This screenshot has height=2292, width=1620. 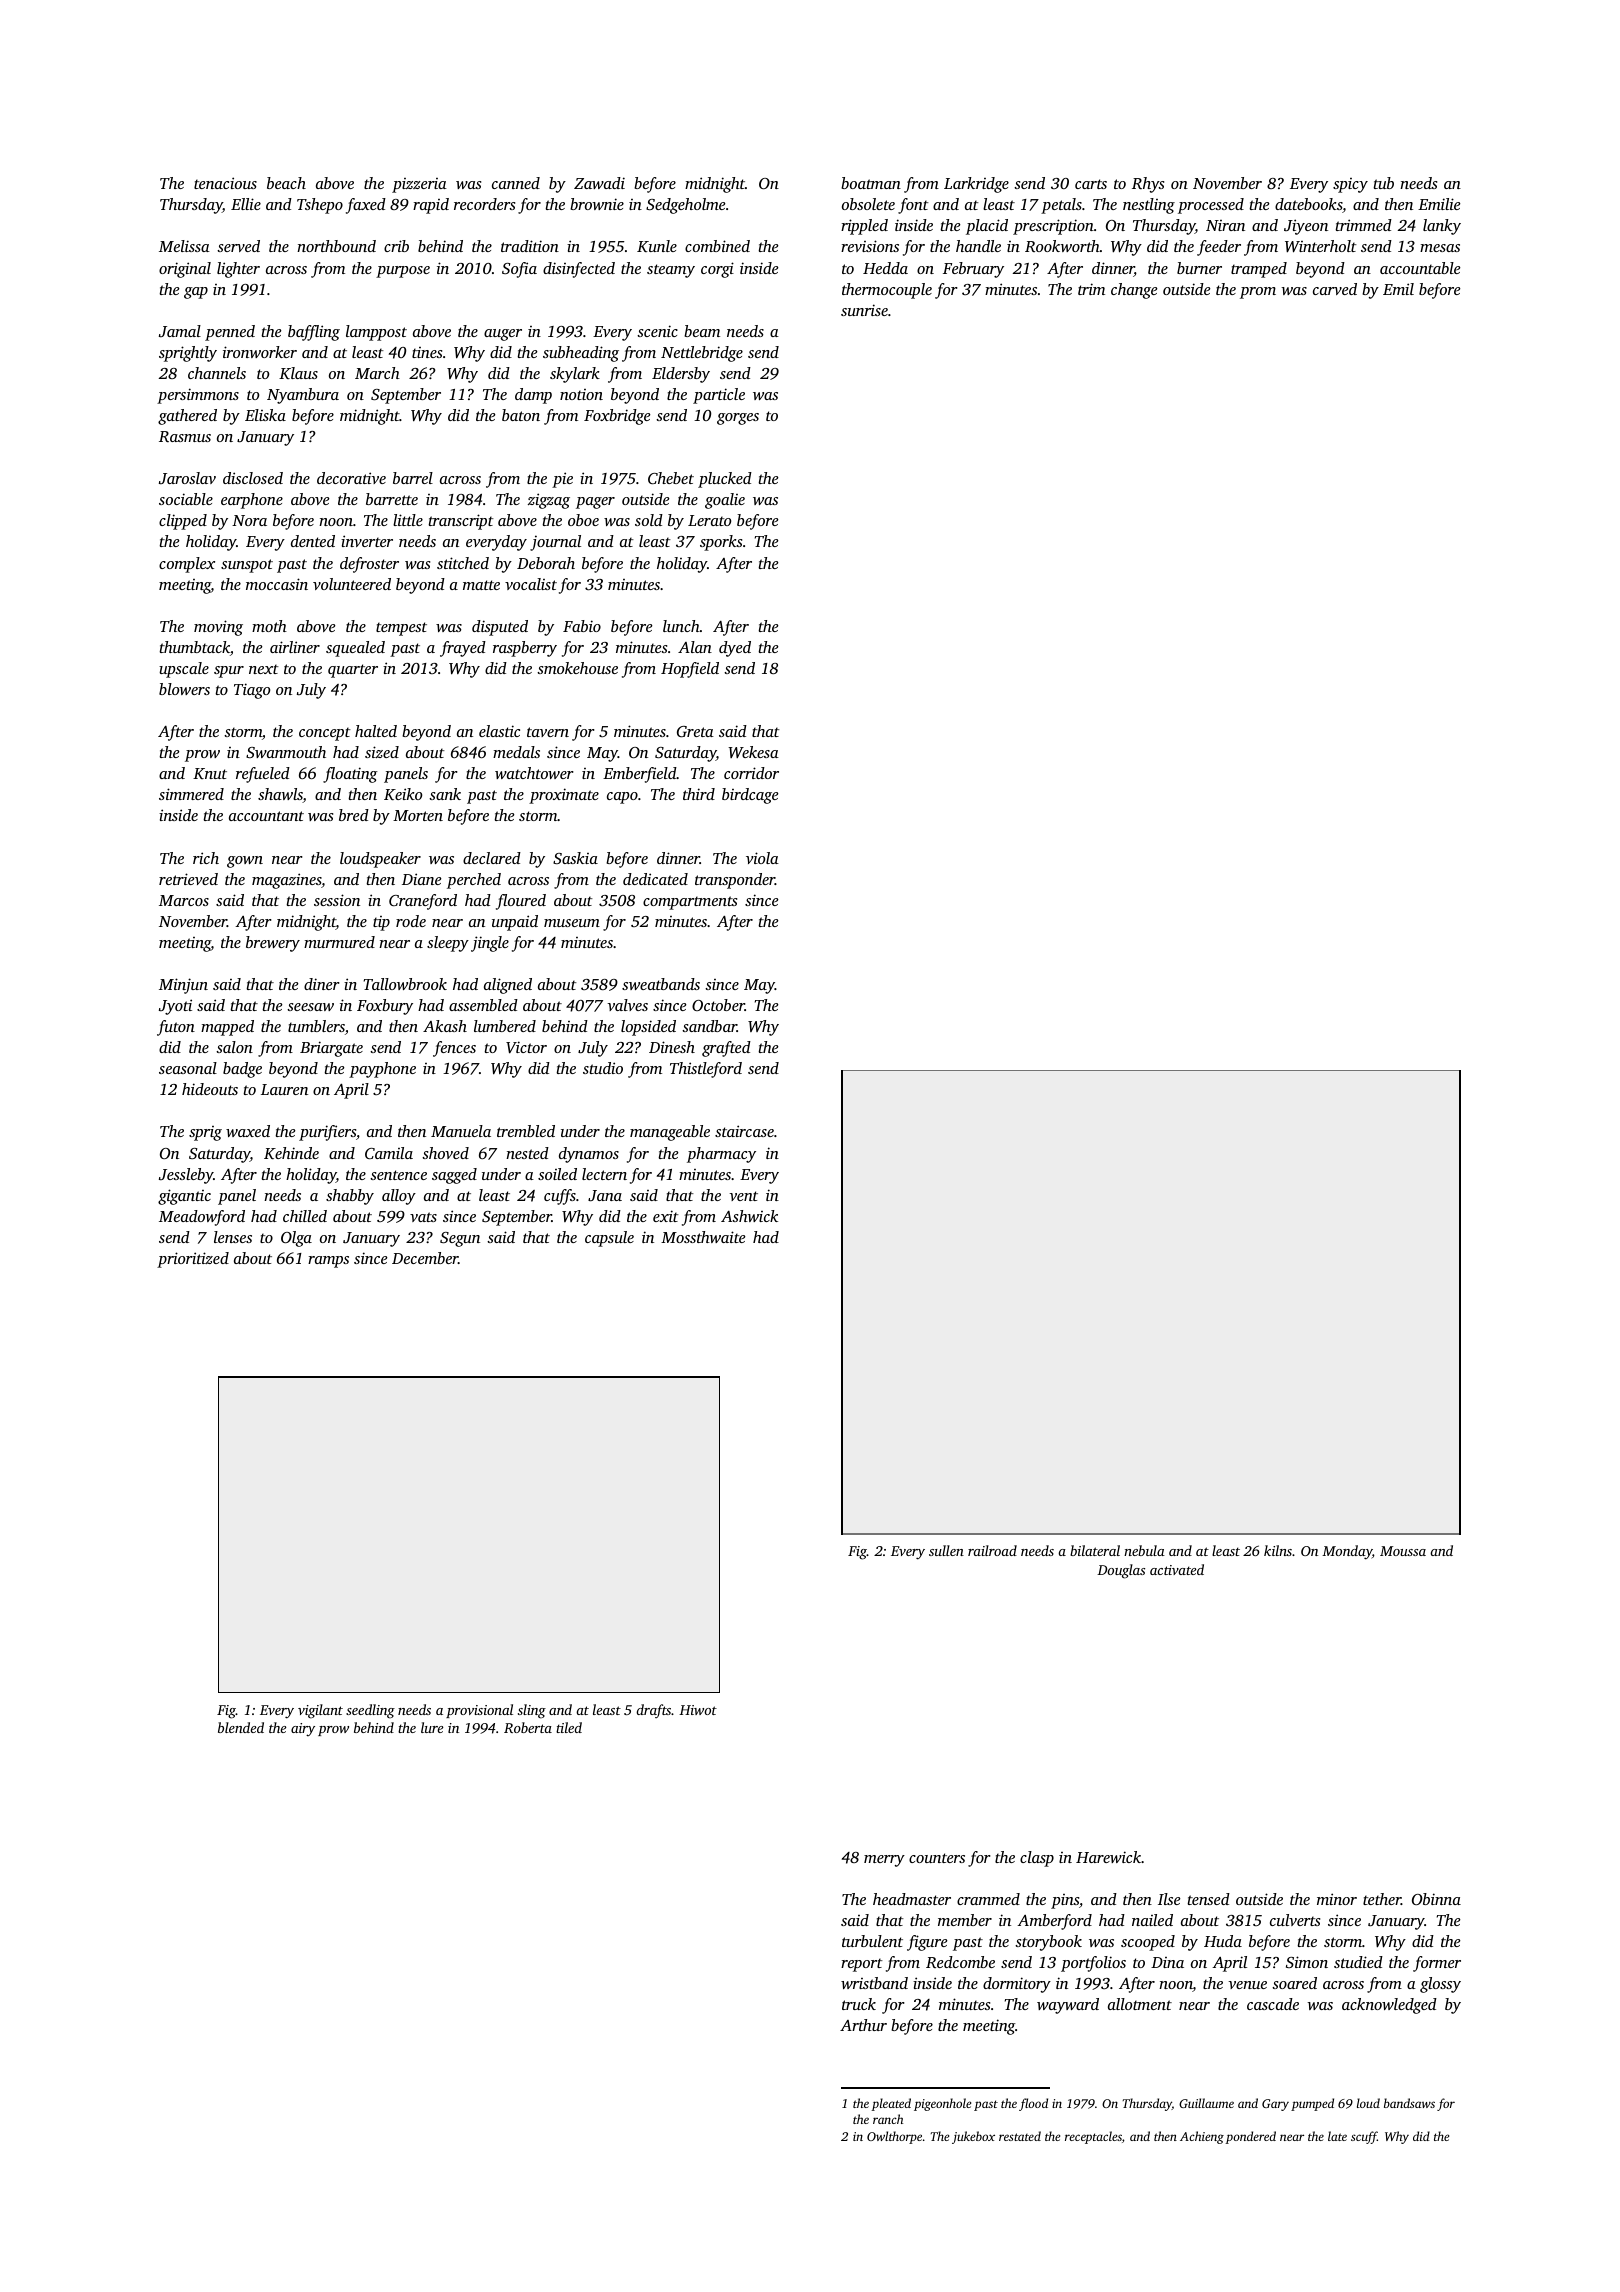 I want to click on Victor, so click(x=526, y=1047).
